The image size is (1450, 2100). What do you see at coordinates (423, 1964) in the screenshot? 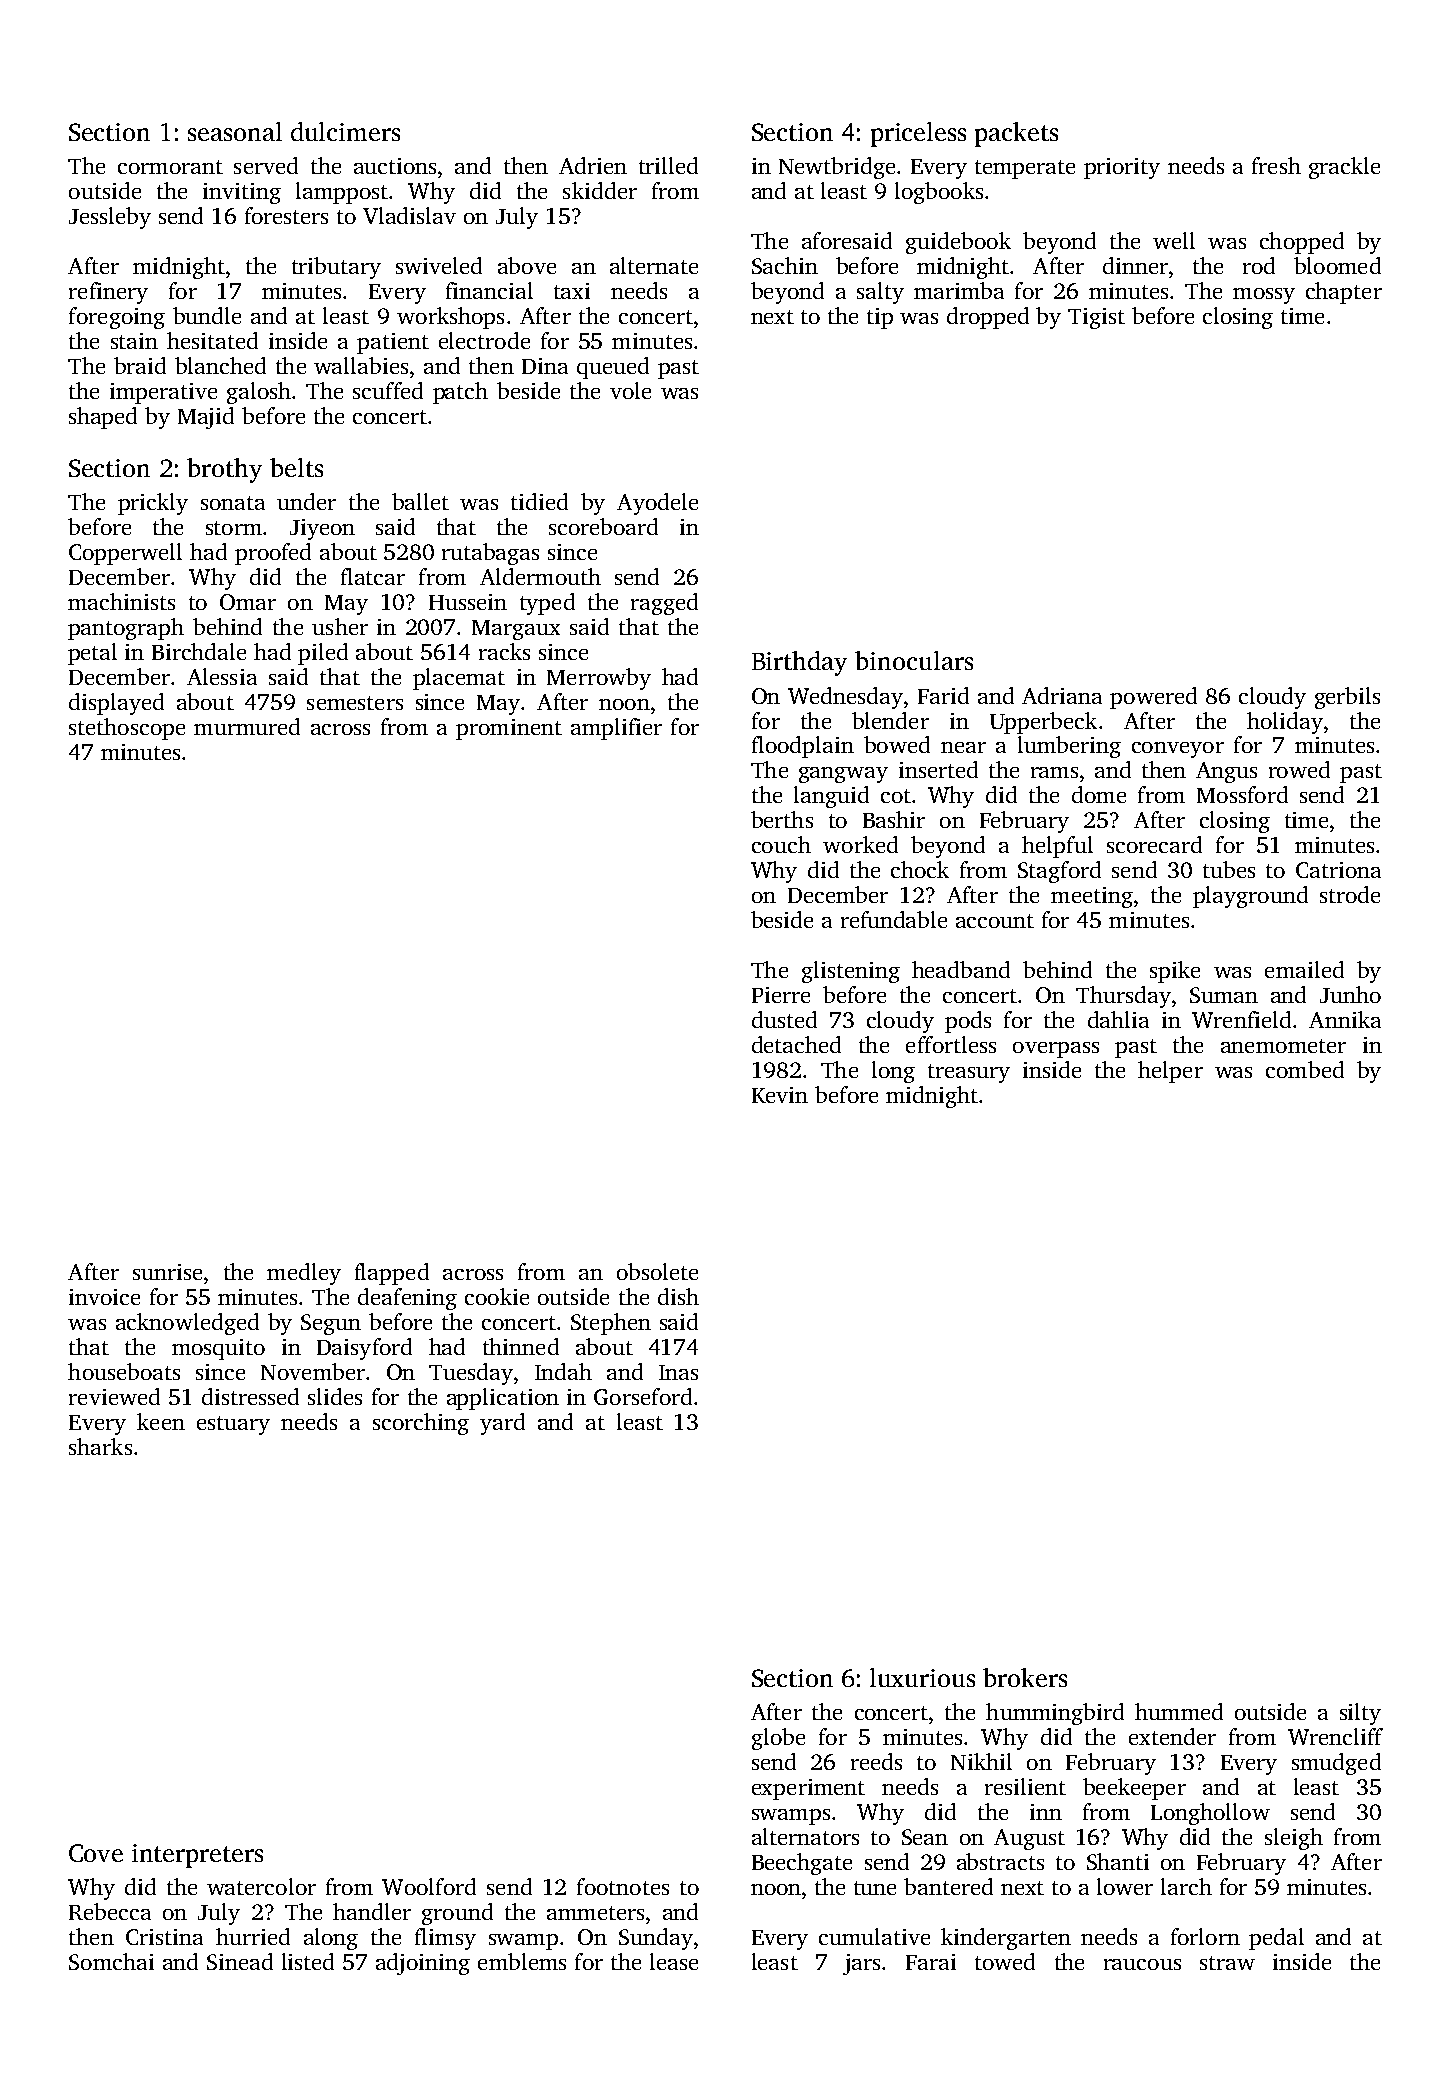
I see `adjoining` at bounding box center [423, 1964].
